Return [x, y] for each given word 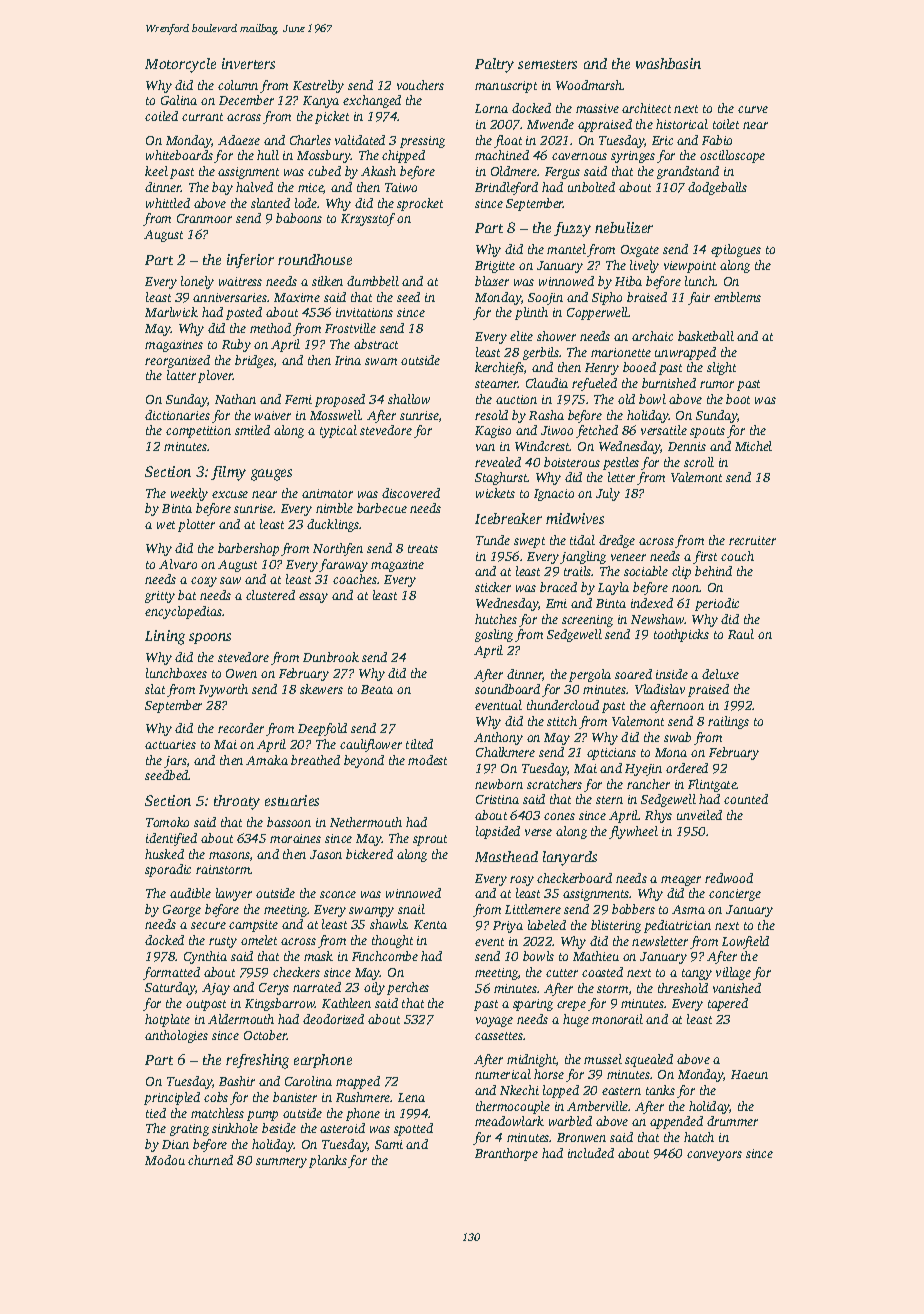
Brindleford [506, 188]
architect [646, 108]
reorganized [177, 361]
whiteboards [179, 155]
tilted [419, 744]
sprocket [420, 204]
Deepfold [322, 729]
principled [172, 1098]
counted [746, 799]
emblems [737, 297]
